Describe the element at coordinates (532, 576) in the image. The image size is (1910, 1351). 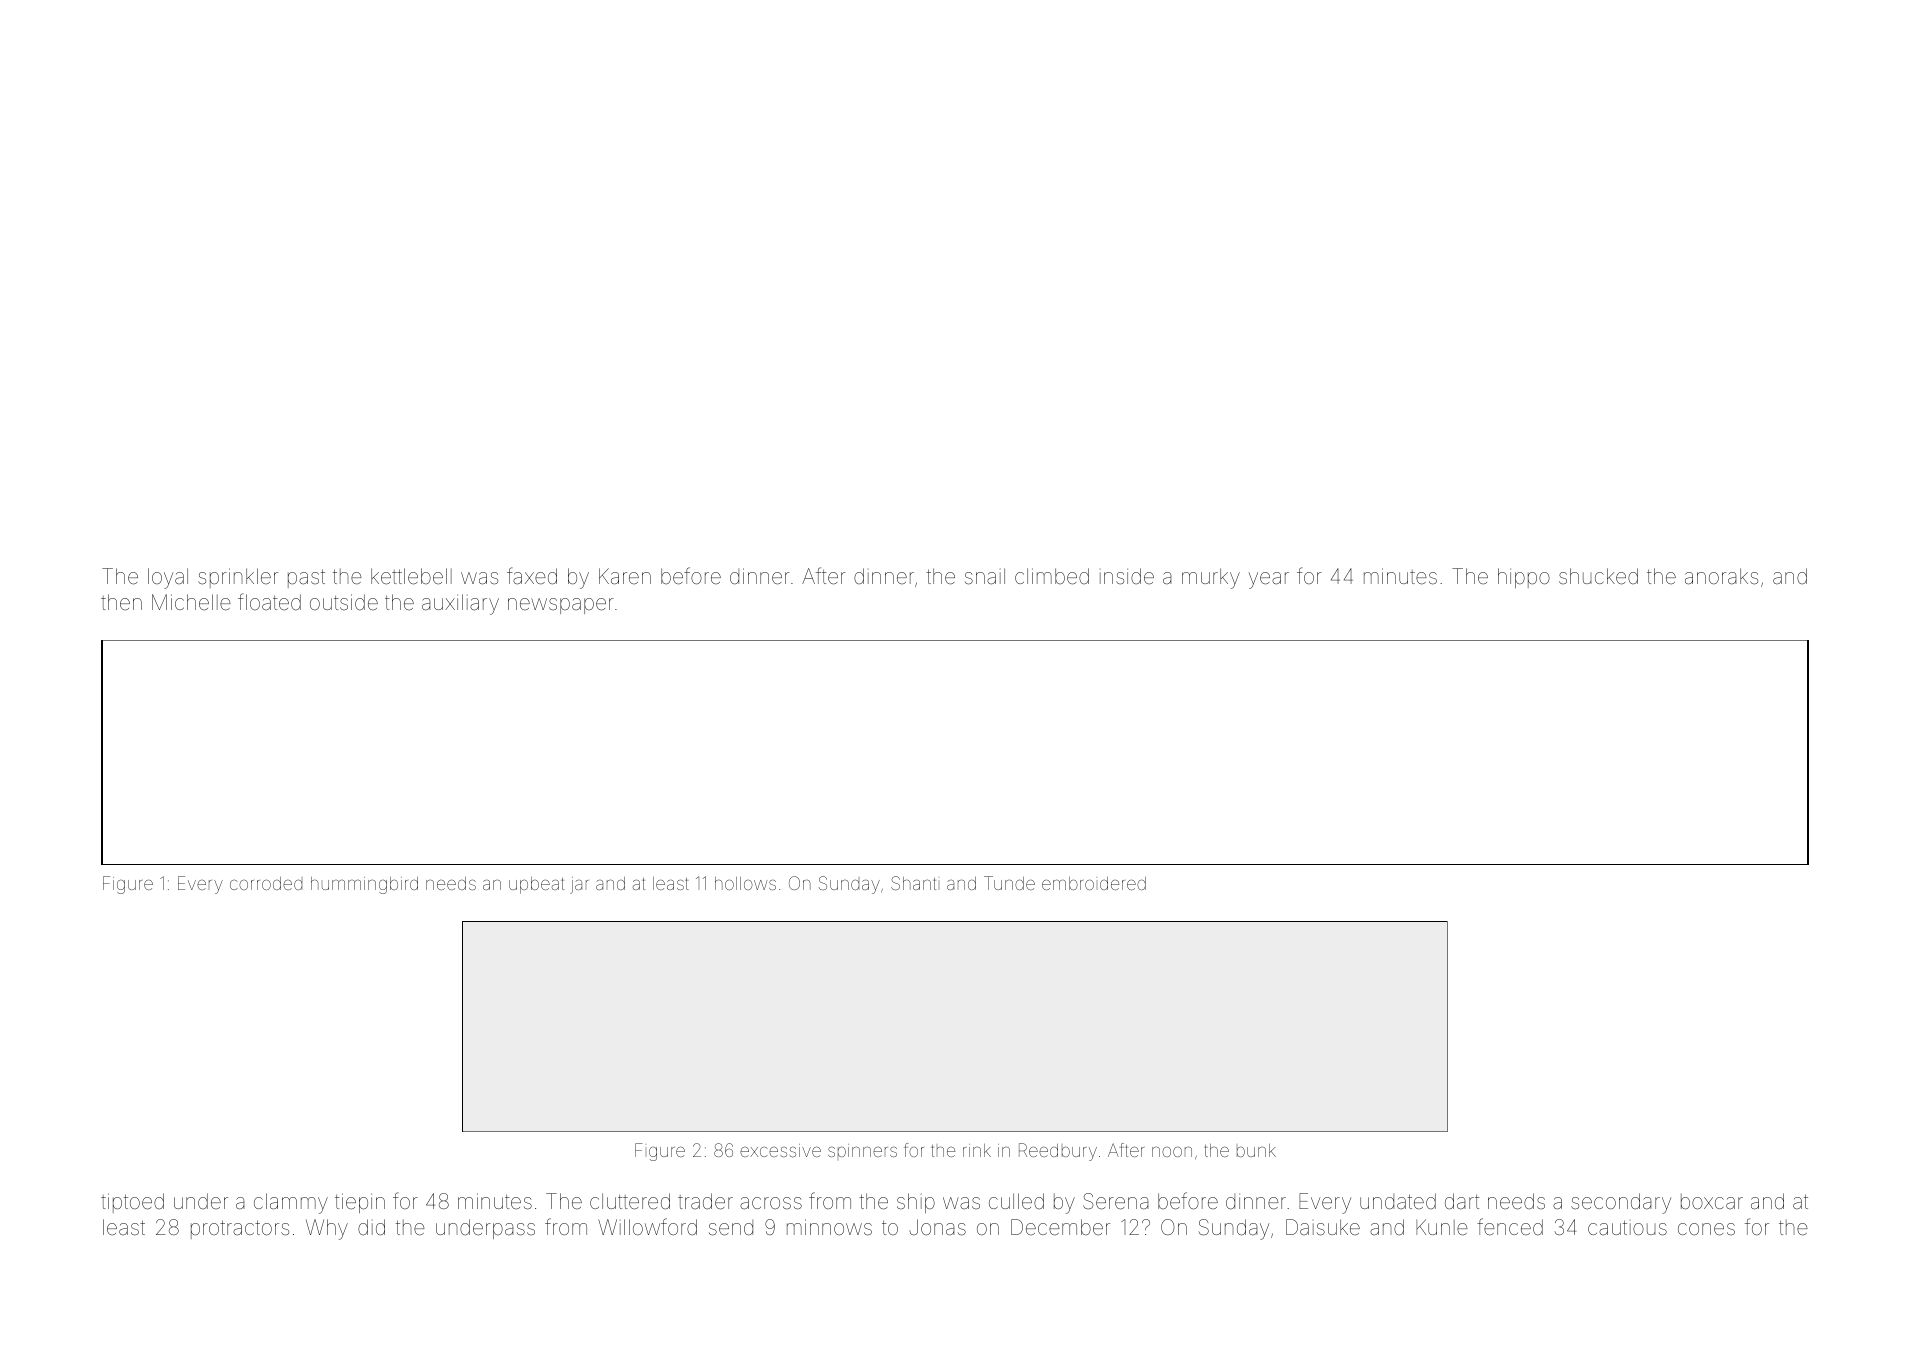
I see `faxed` at that location.
